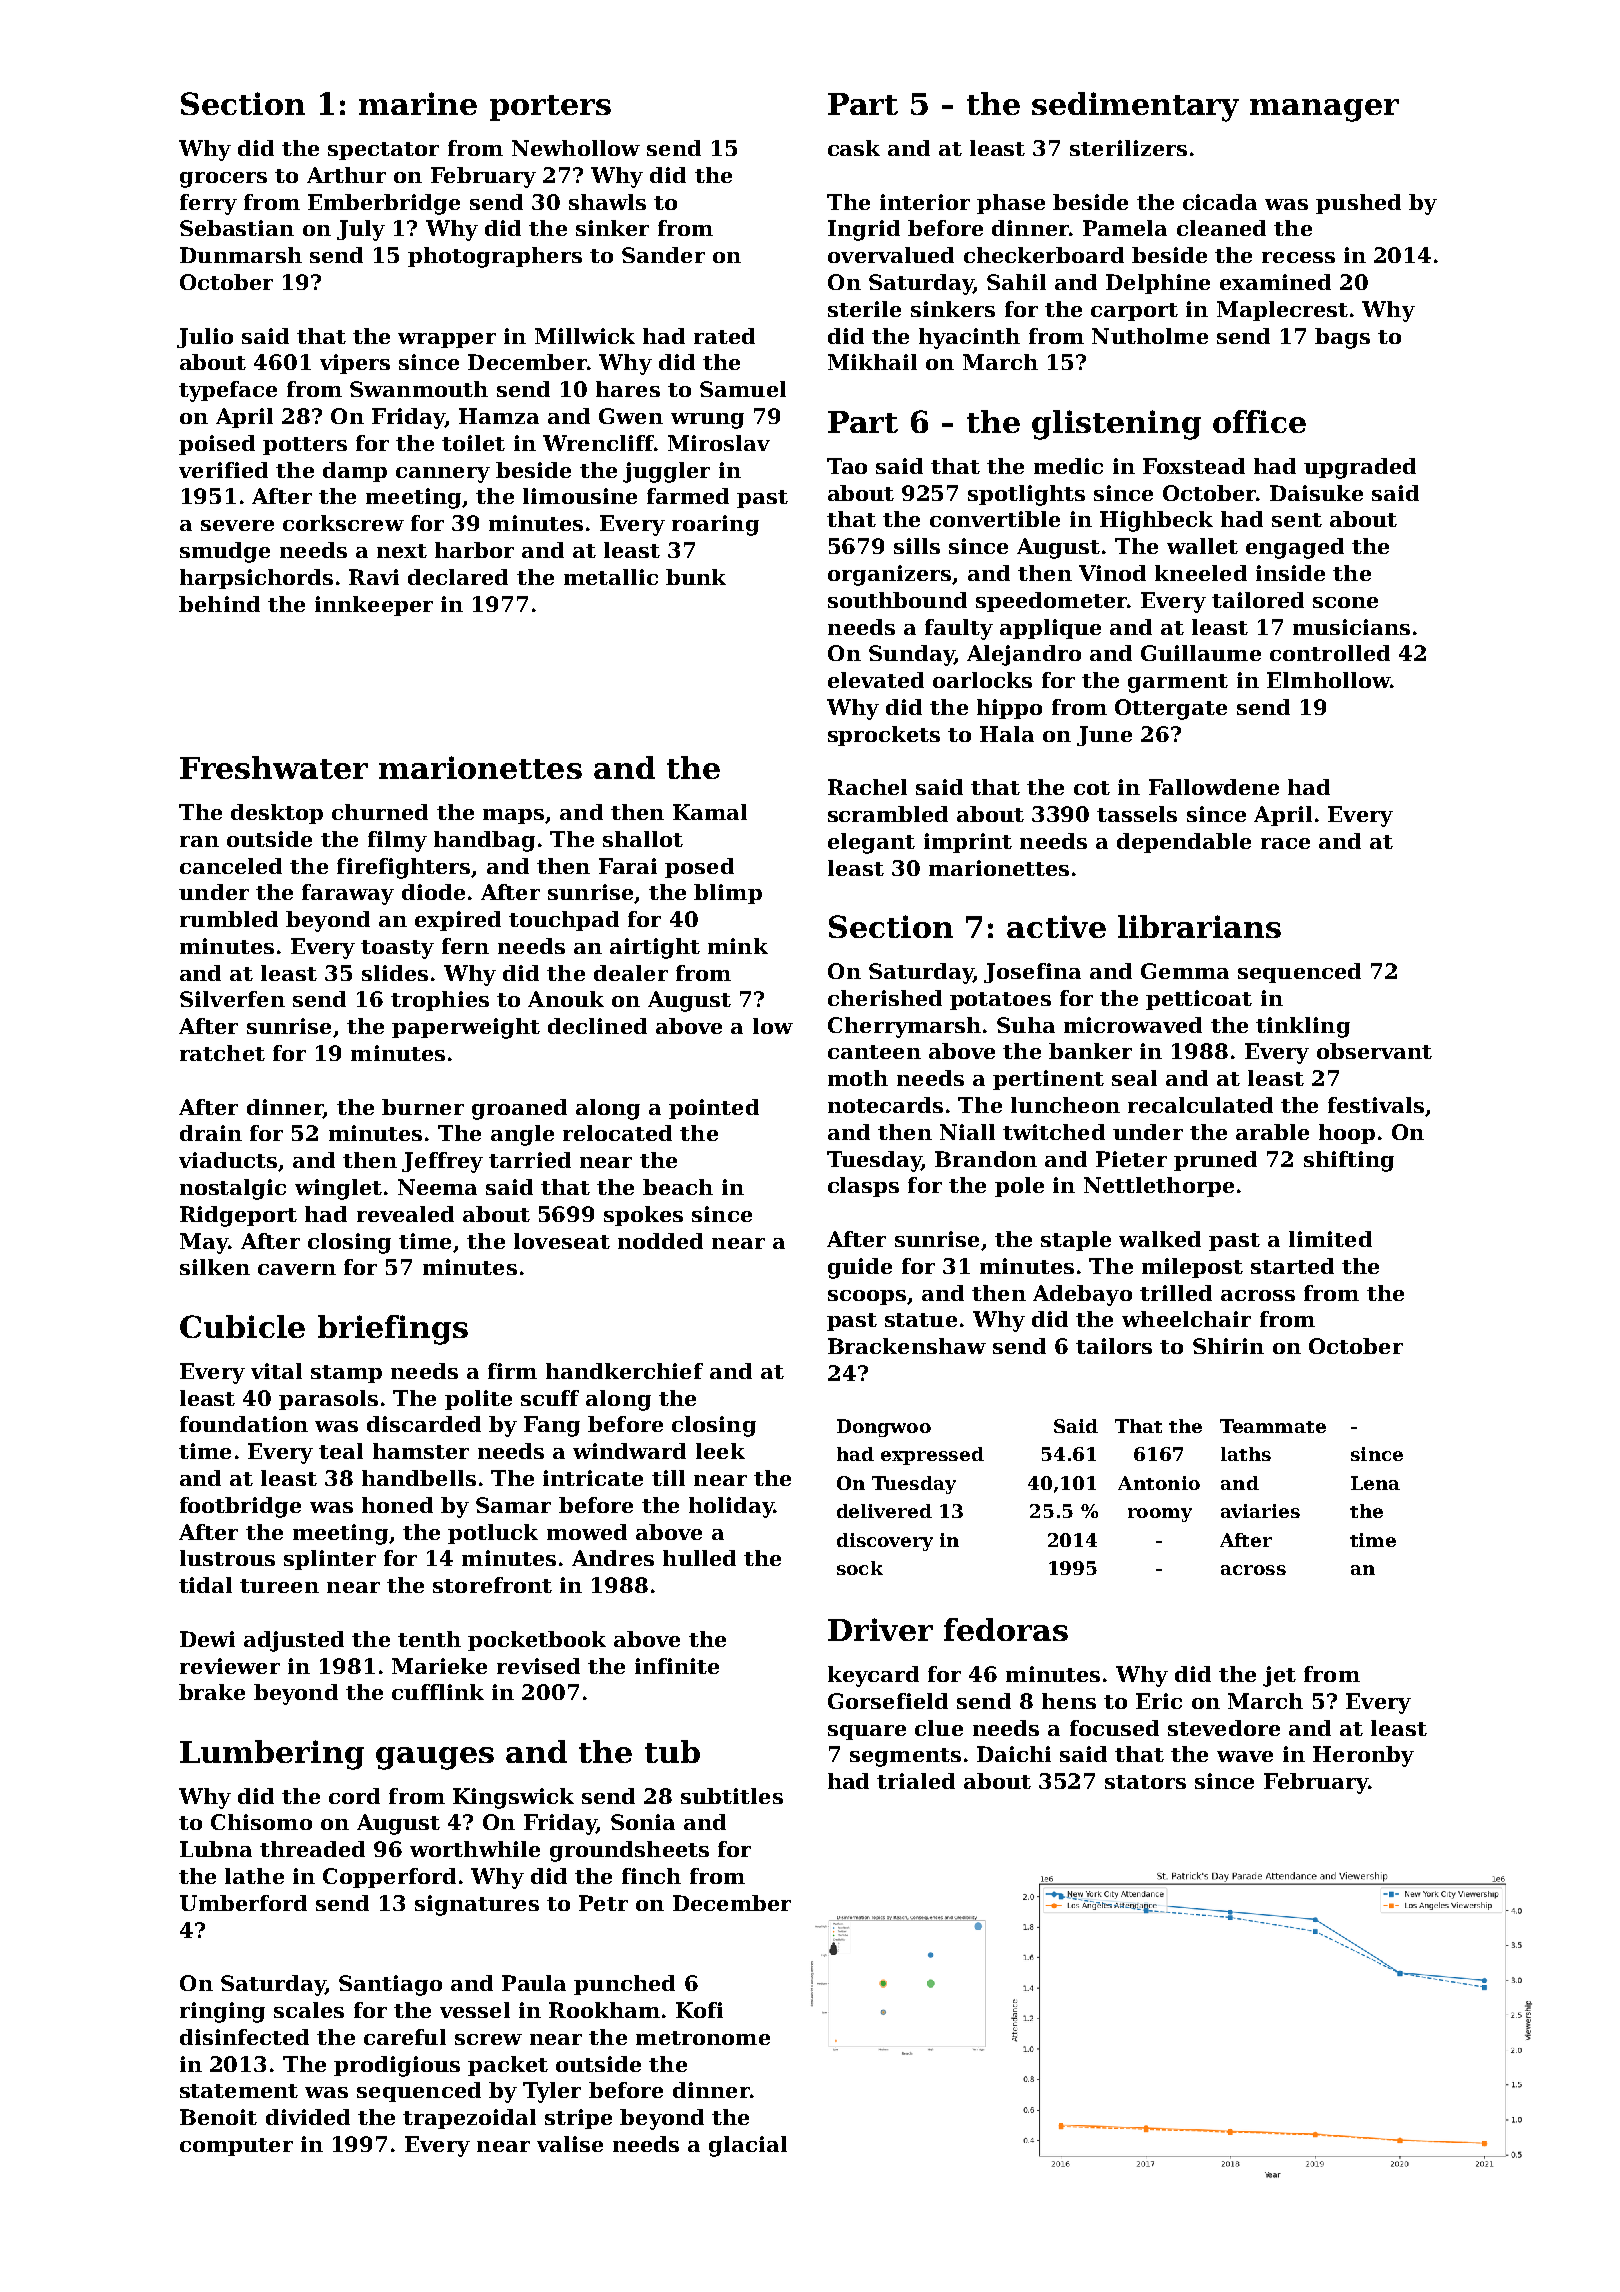 The width and height of the screenshot is (1620, 2292). What do you see at coordinates (858, 1078) in the screenshot?
I see `moth` at bounding box center [858, 1078].
